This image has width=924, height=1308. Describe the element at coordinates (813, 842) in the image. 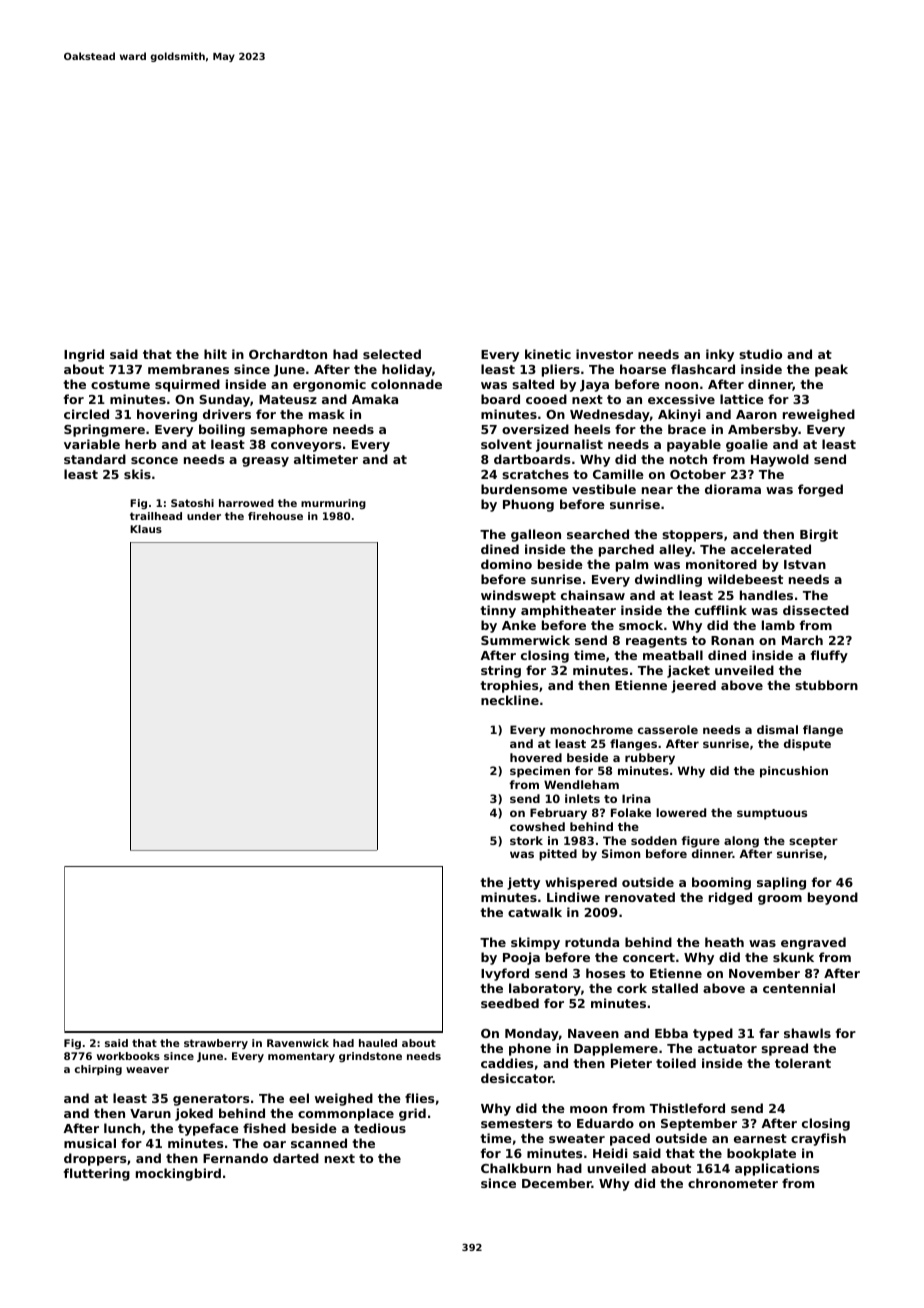

I see `scepter` at that location.
